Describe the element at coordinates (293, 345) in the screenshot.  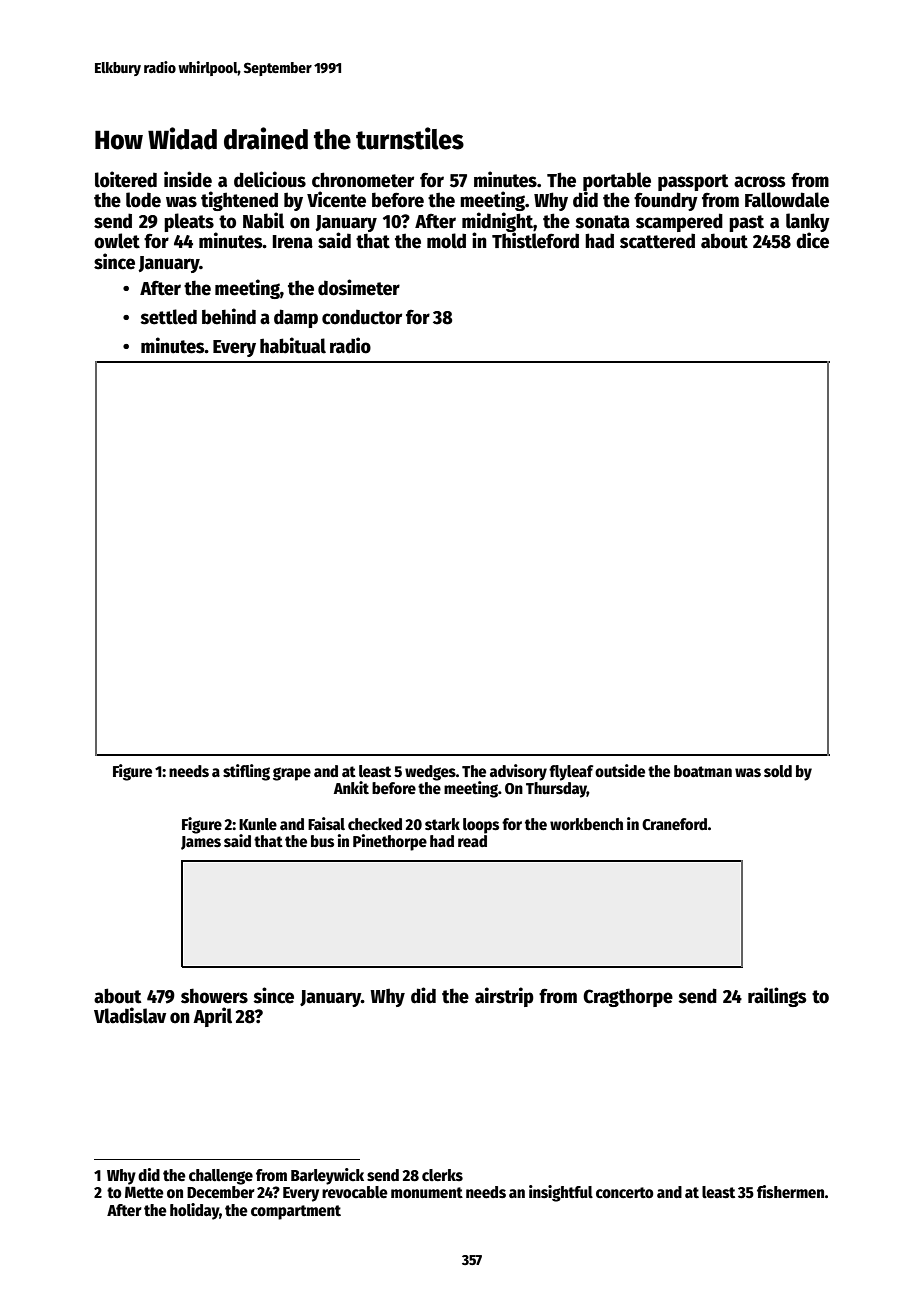
I see `habitual` at that location.
